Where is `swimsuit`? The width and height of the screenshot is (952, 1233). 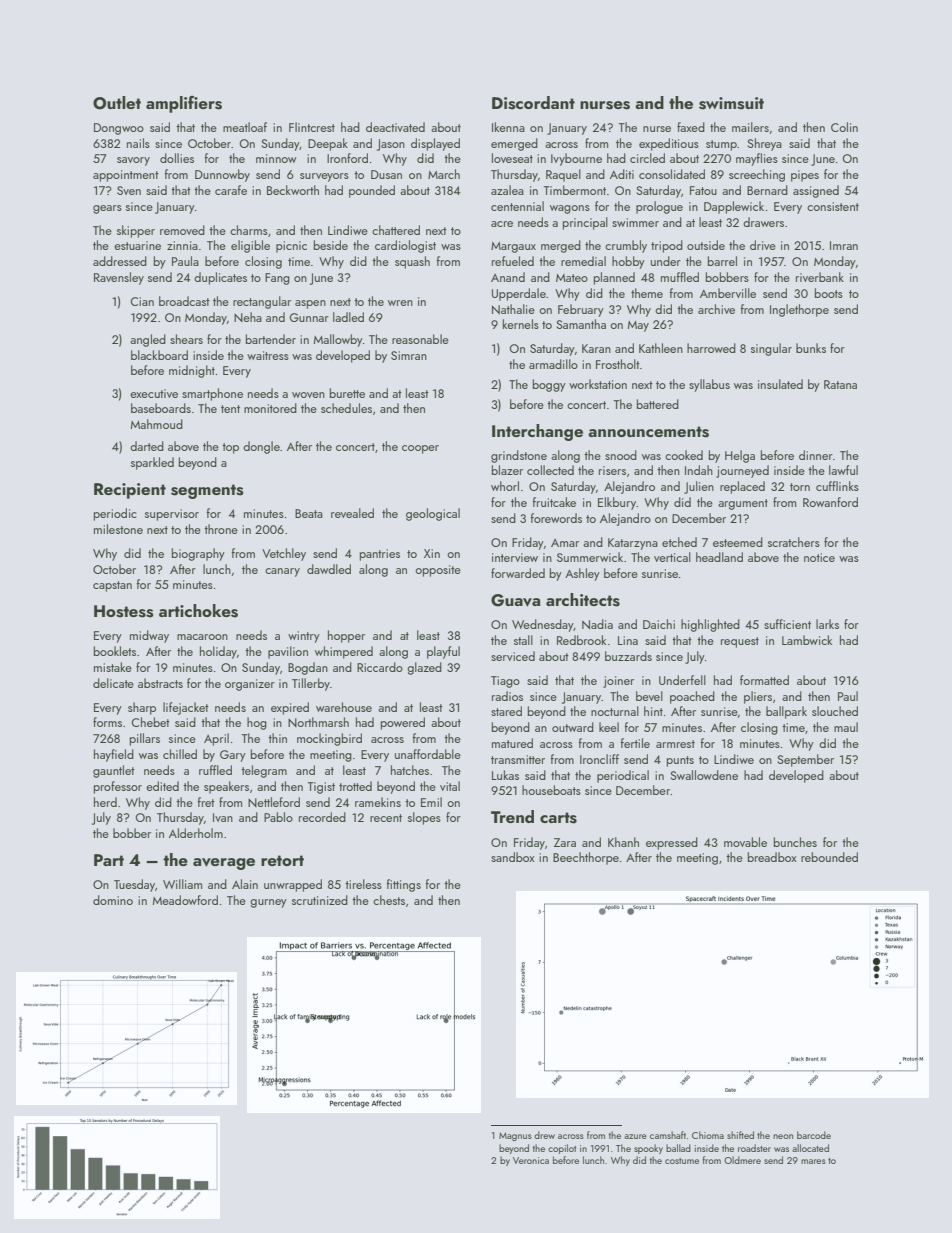 swimsuit is located at coordinates (731, 103).
